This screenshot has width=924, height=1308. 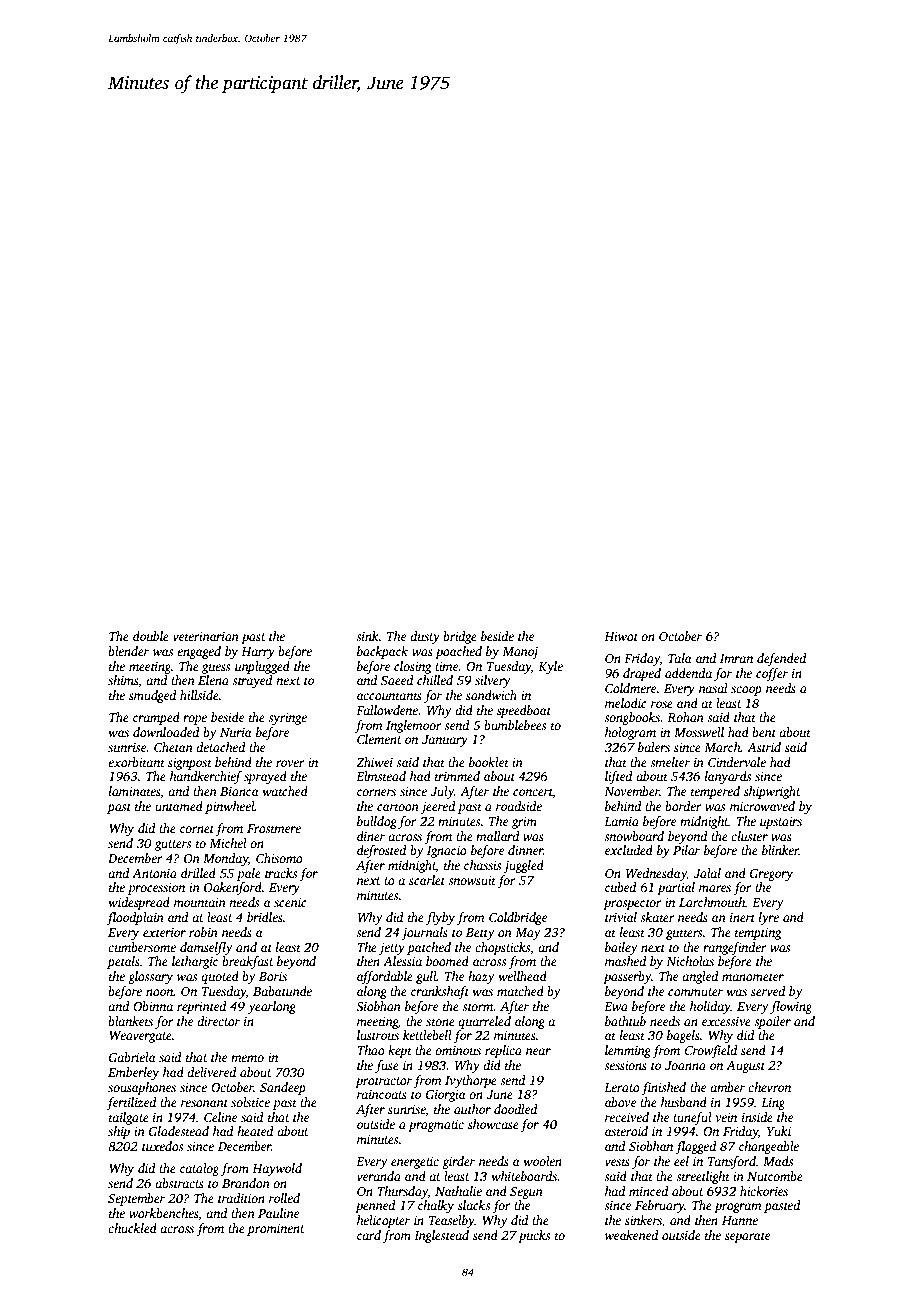 What do you see at coordinates (132, 1228) in the screenshot?
I see `chuckled` at bounding box center [132, 1228].
